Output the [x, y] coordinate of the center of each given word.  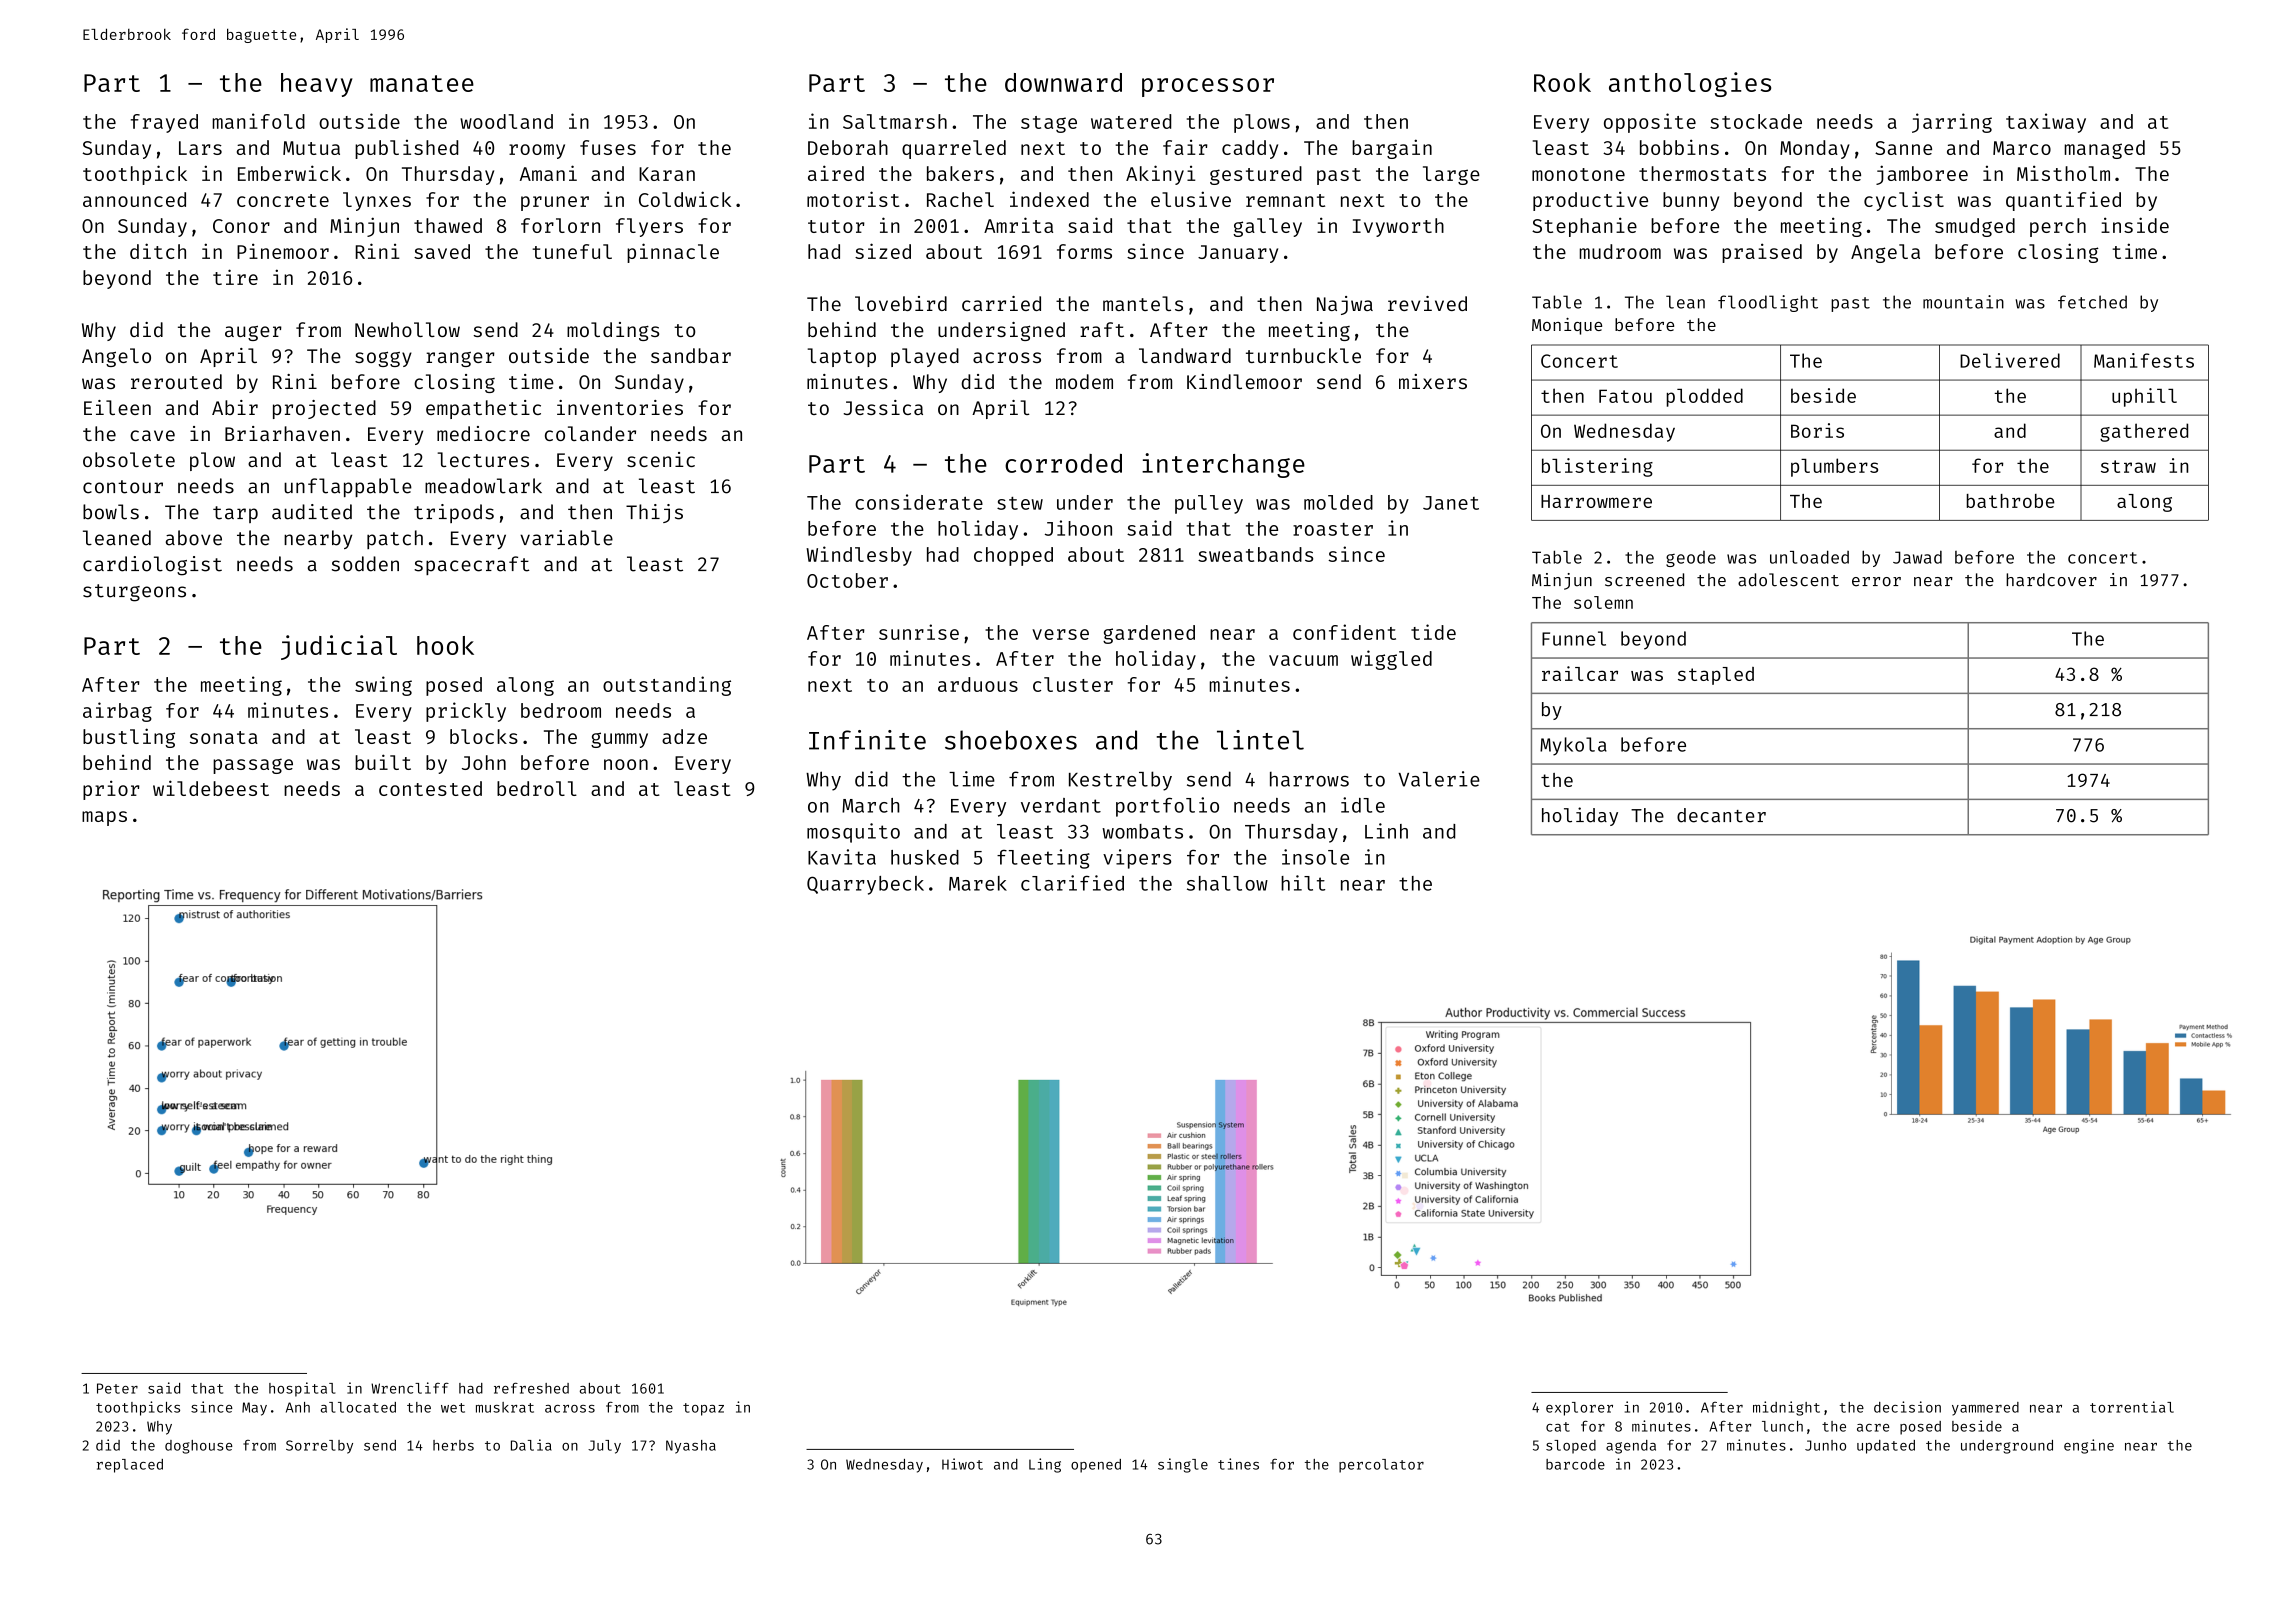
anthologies [1690, 84]
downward [1063, 82]
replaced [130, 1466]
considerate [919, 502]
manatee [422, 83]
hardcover [2051, 580]
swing [383, 686]
